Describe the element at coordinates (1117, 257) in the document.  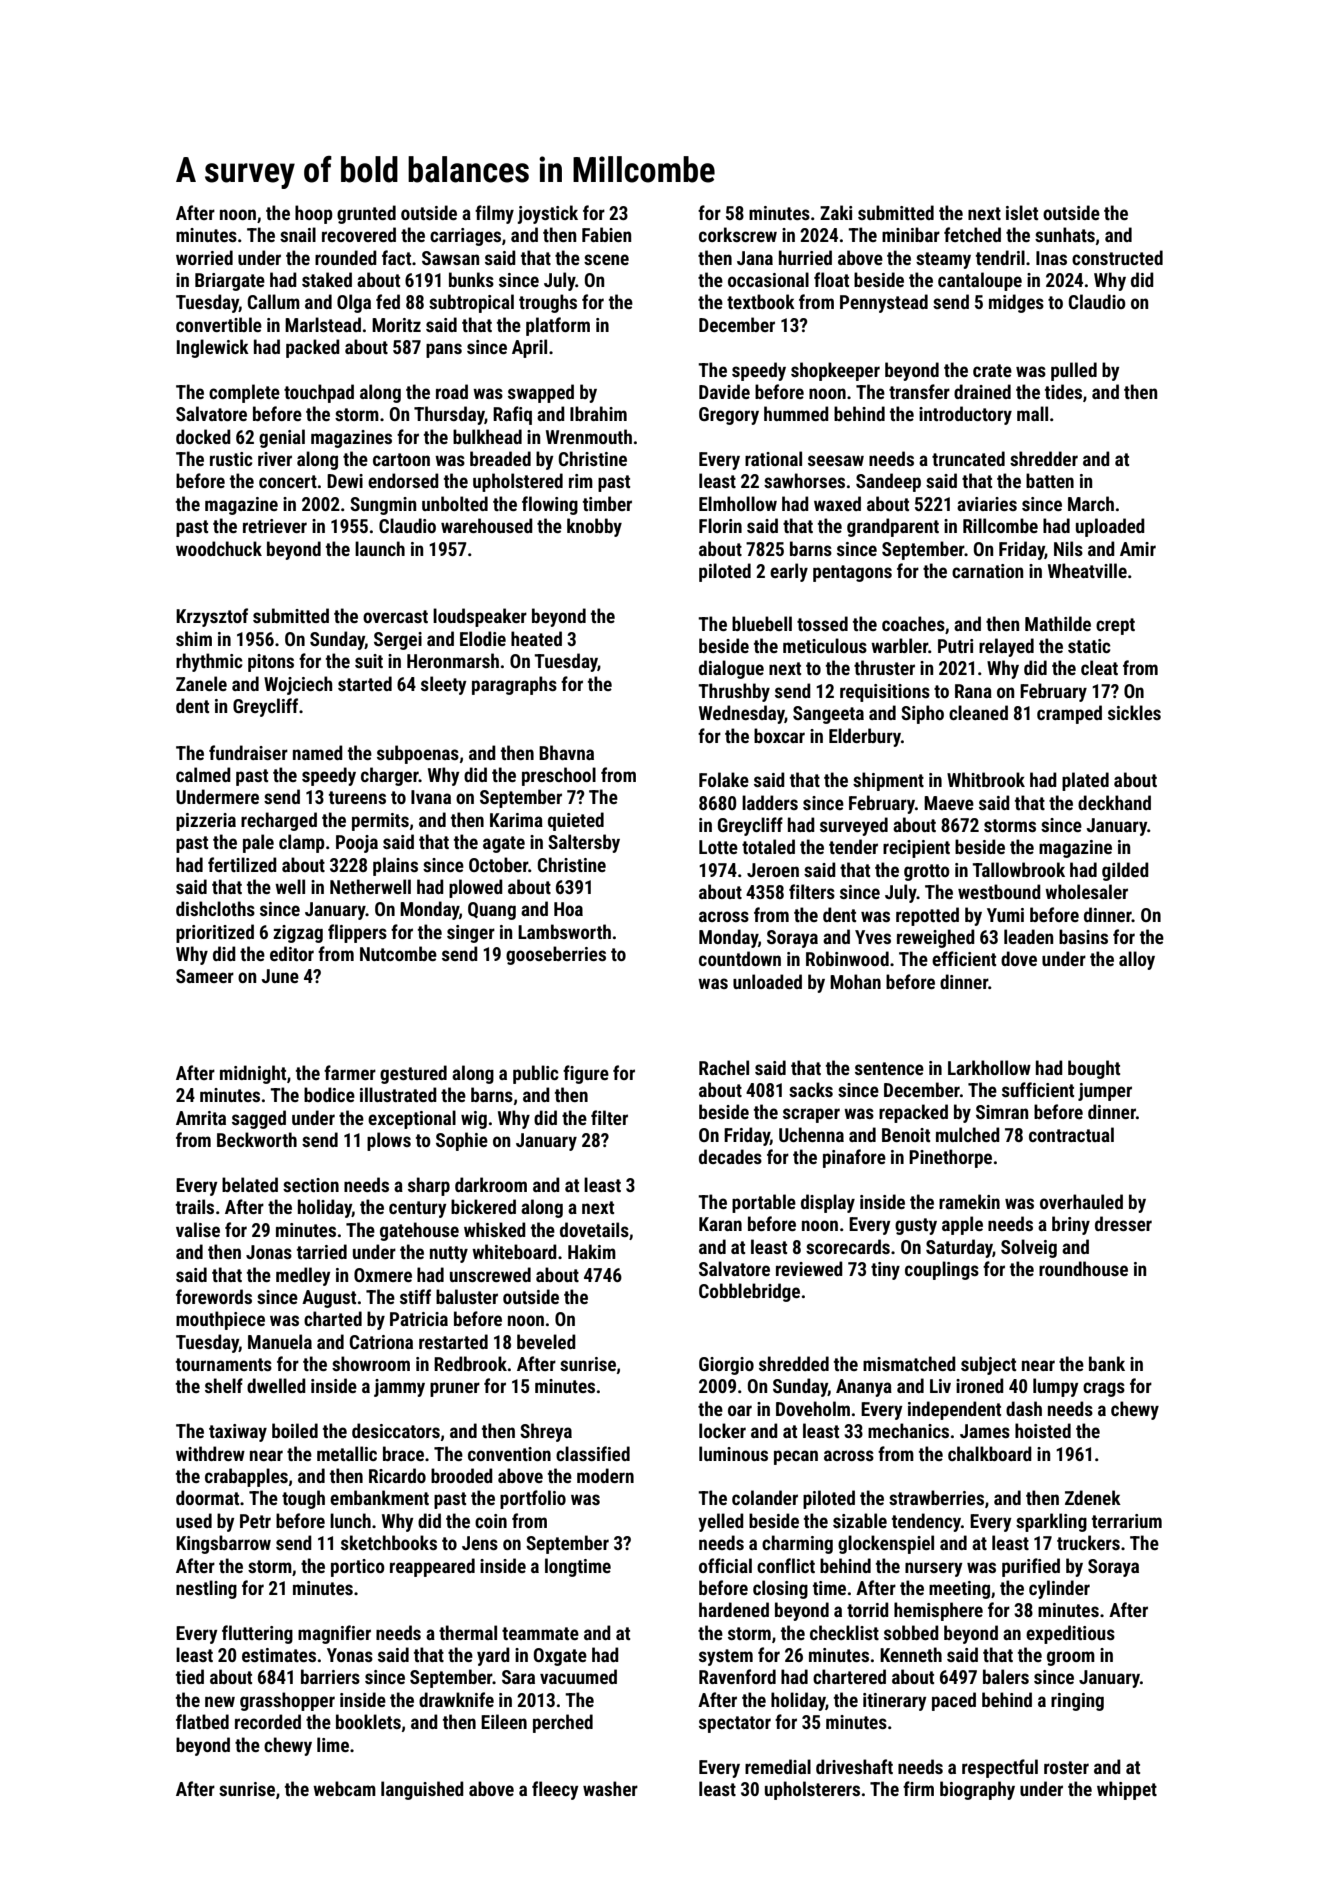
I see `constructed` at that location.
